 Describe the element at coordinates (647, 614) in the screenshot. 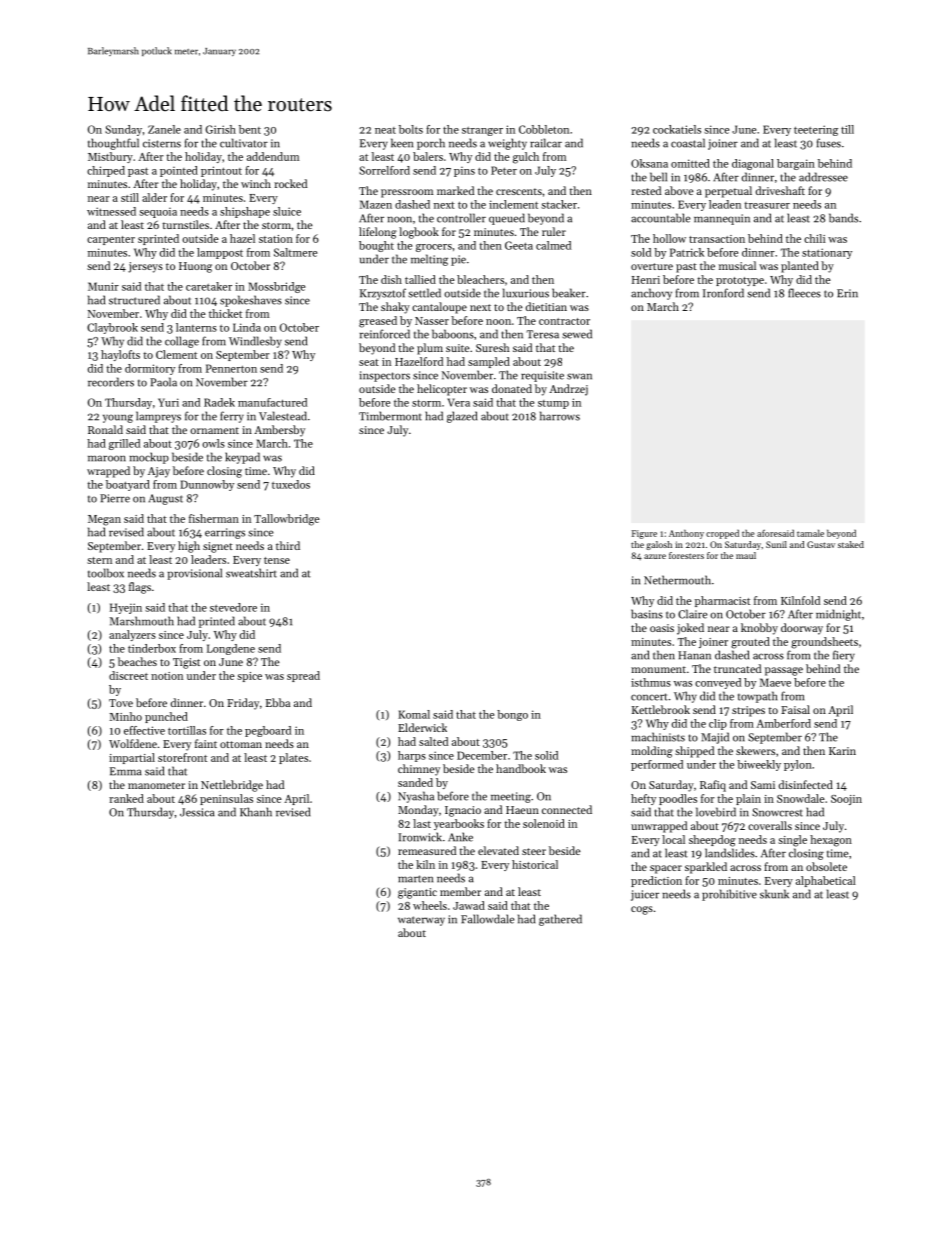

I see `basins` at that location.
